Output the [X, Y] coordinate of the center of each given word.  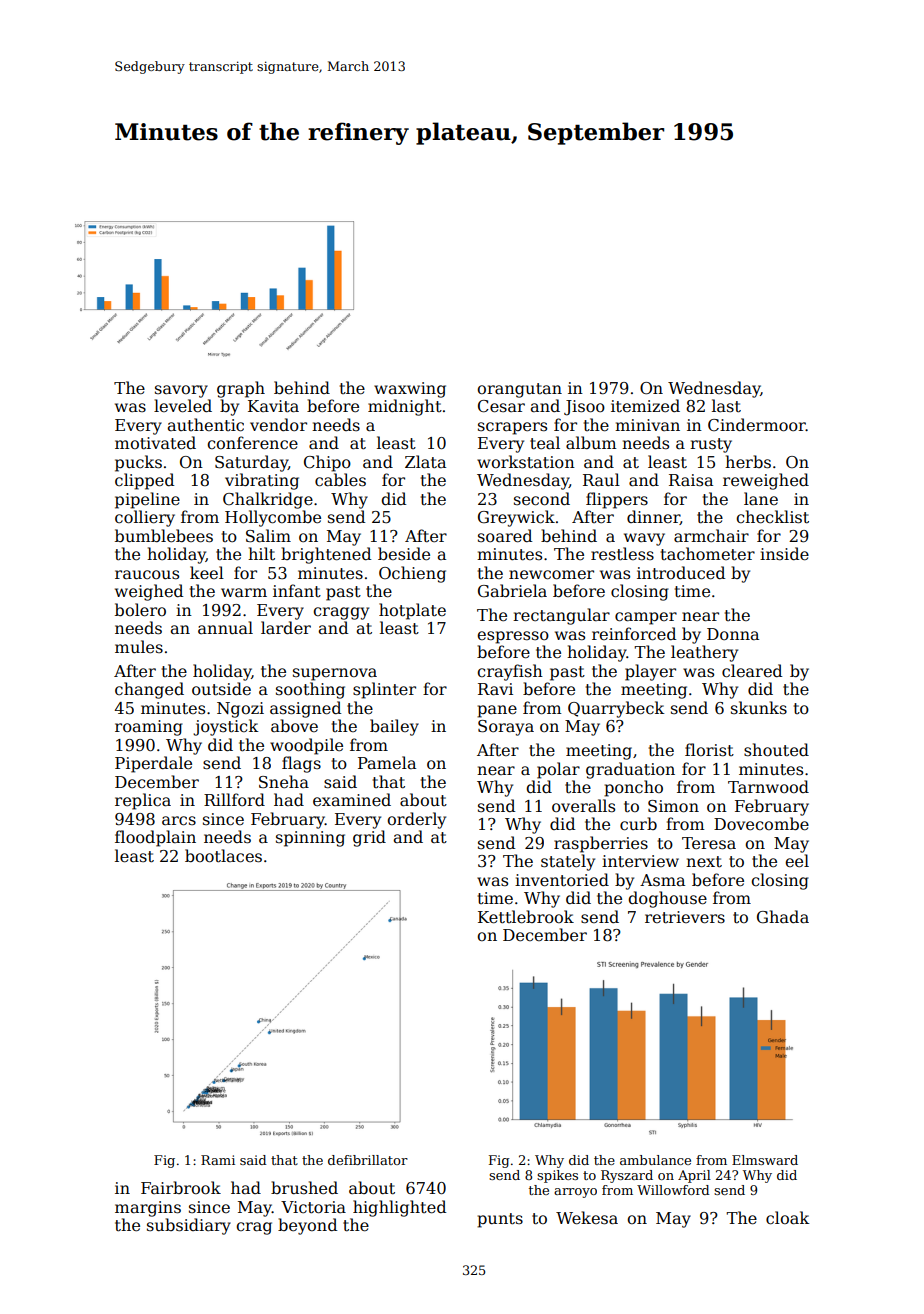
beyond [307, 1226]
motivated [155, 443]
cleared [752, 671]
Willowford [673, 1190]
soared [505, 536]
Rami [218, 1160]
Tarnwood [768, 787]
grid [369, 838]
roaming [149, 728]
